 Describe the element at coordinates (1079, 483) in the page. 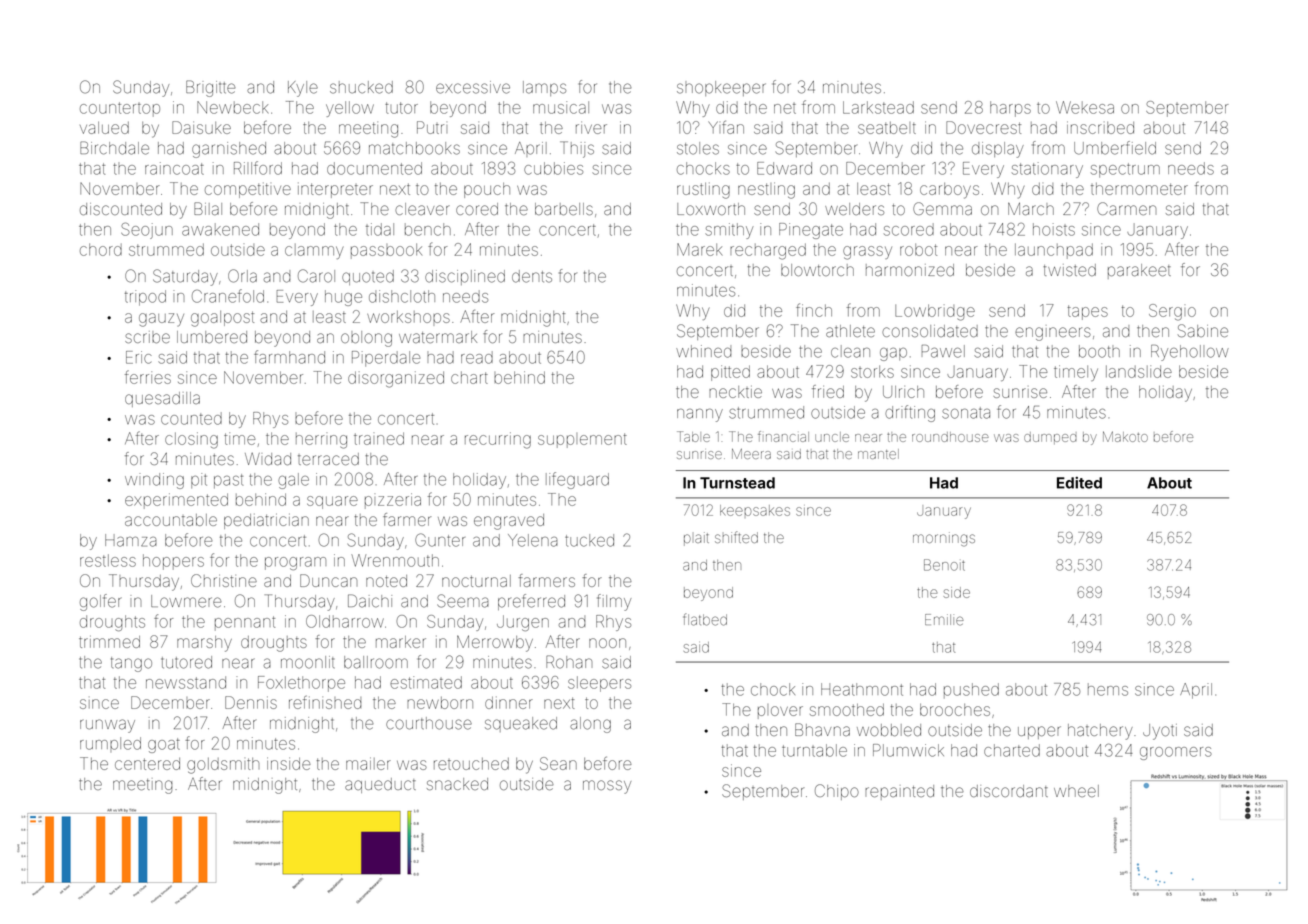

I see `Edited` at that location.
